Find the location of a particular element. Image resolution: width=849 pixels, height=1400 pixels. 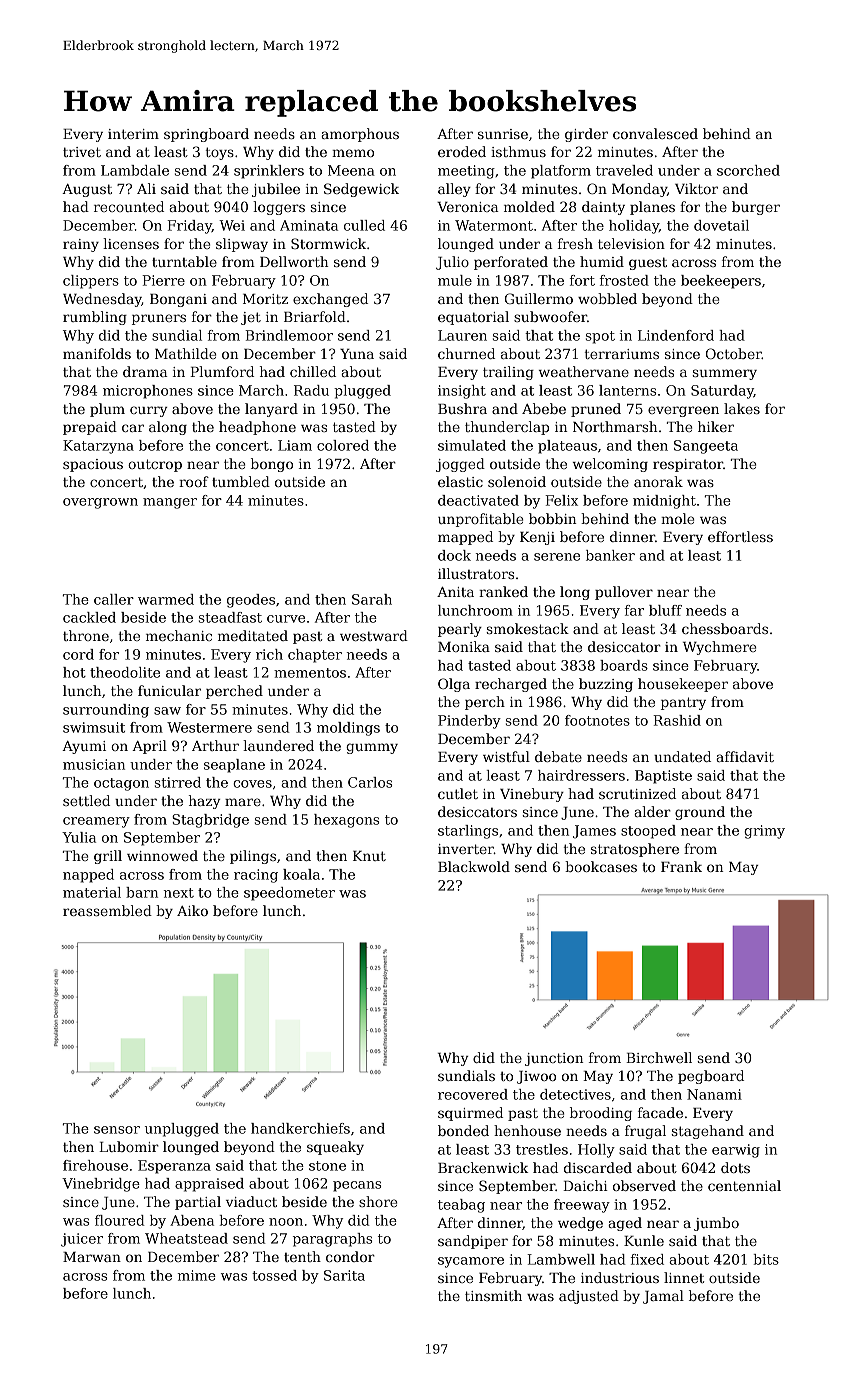

girder is located at coordinates (586, 135).
